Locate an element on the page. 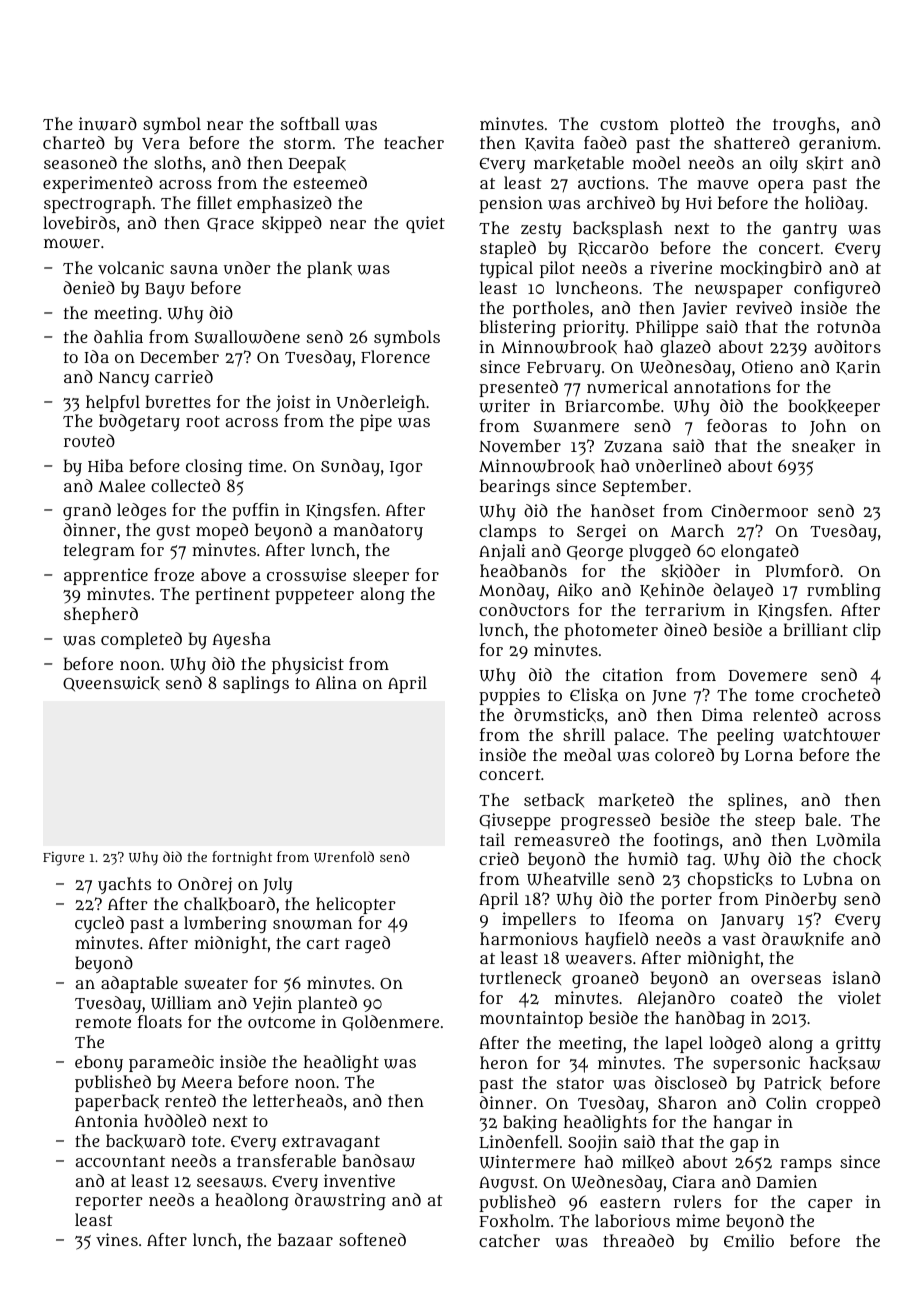  shattered is located at coordinates (752, 142).
